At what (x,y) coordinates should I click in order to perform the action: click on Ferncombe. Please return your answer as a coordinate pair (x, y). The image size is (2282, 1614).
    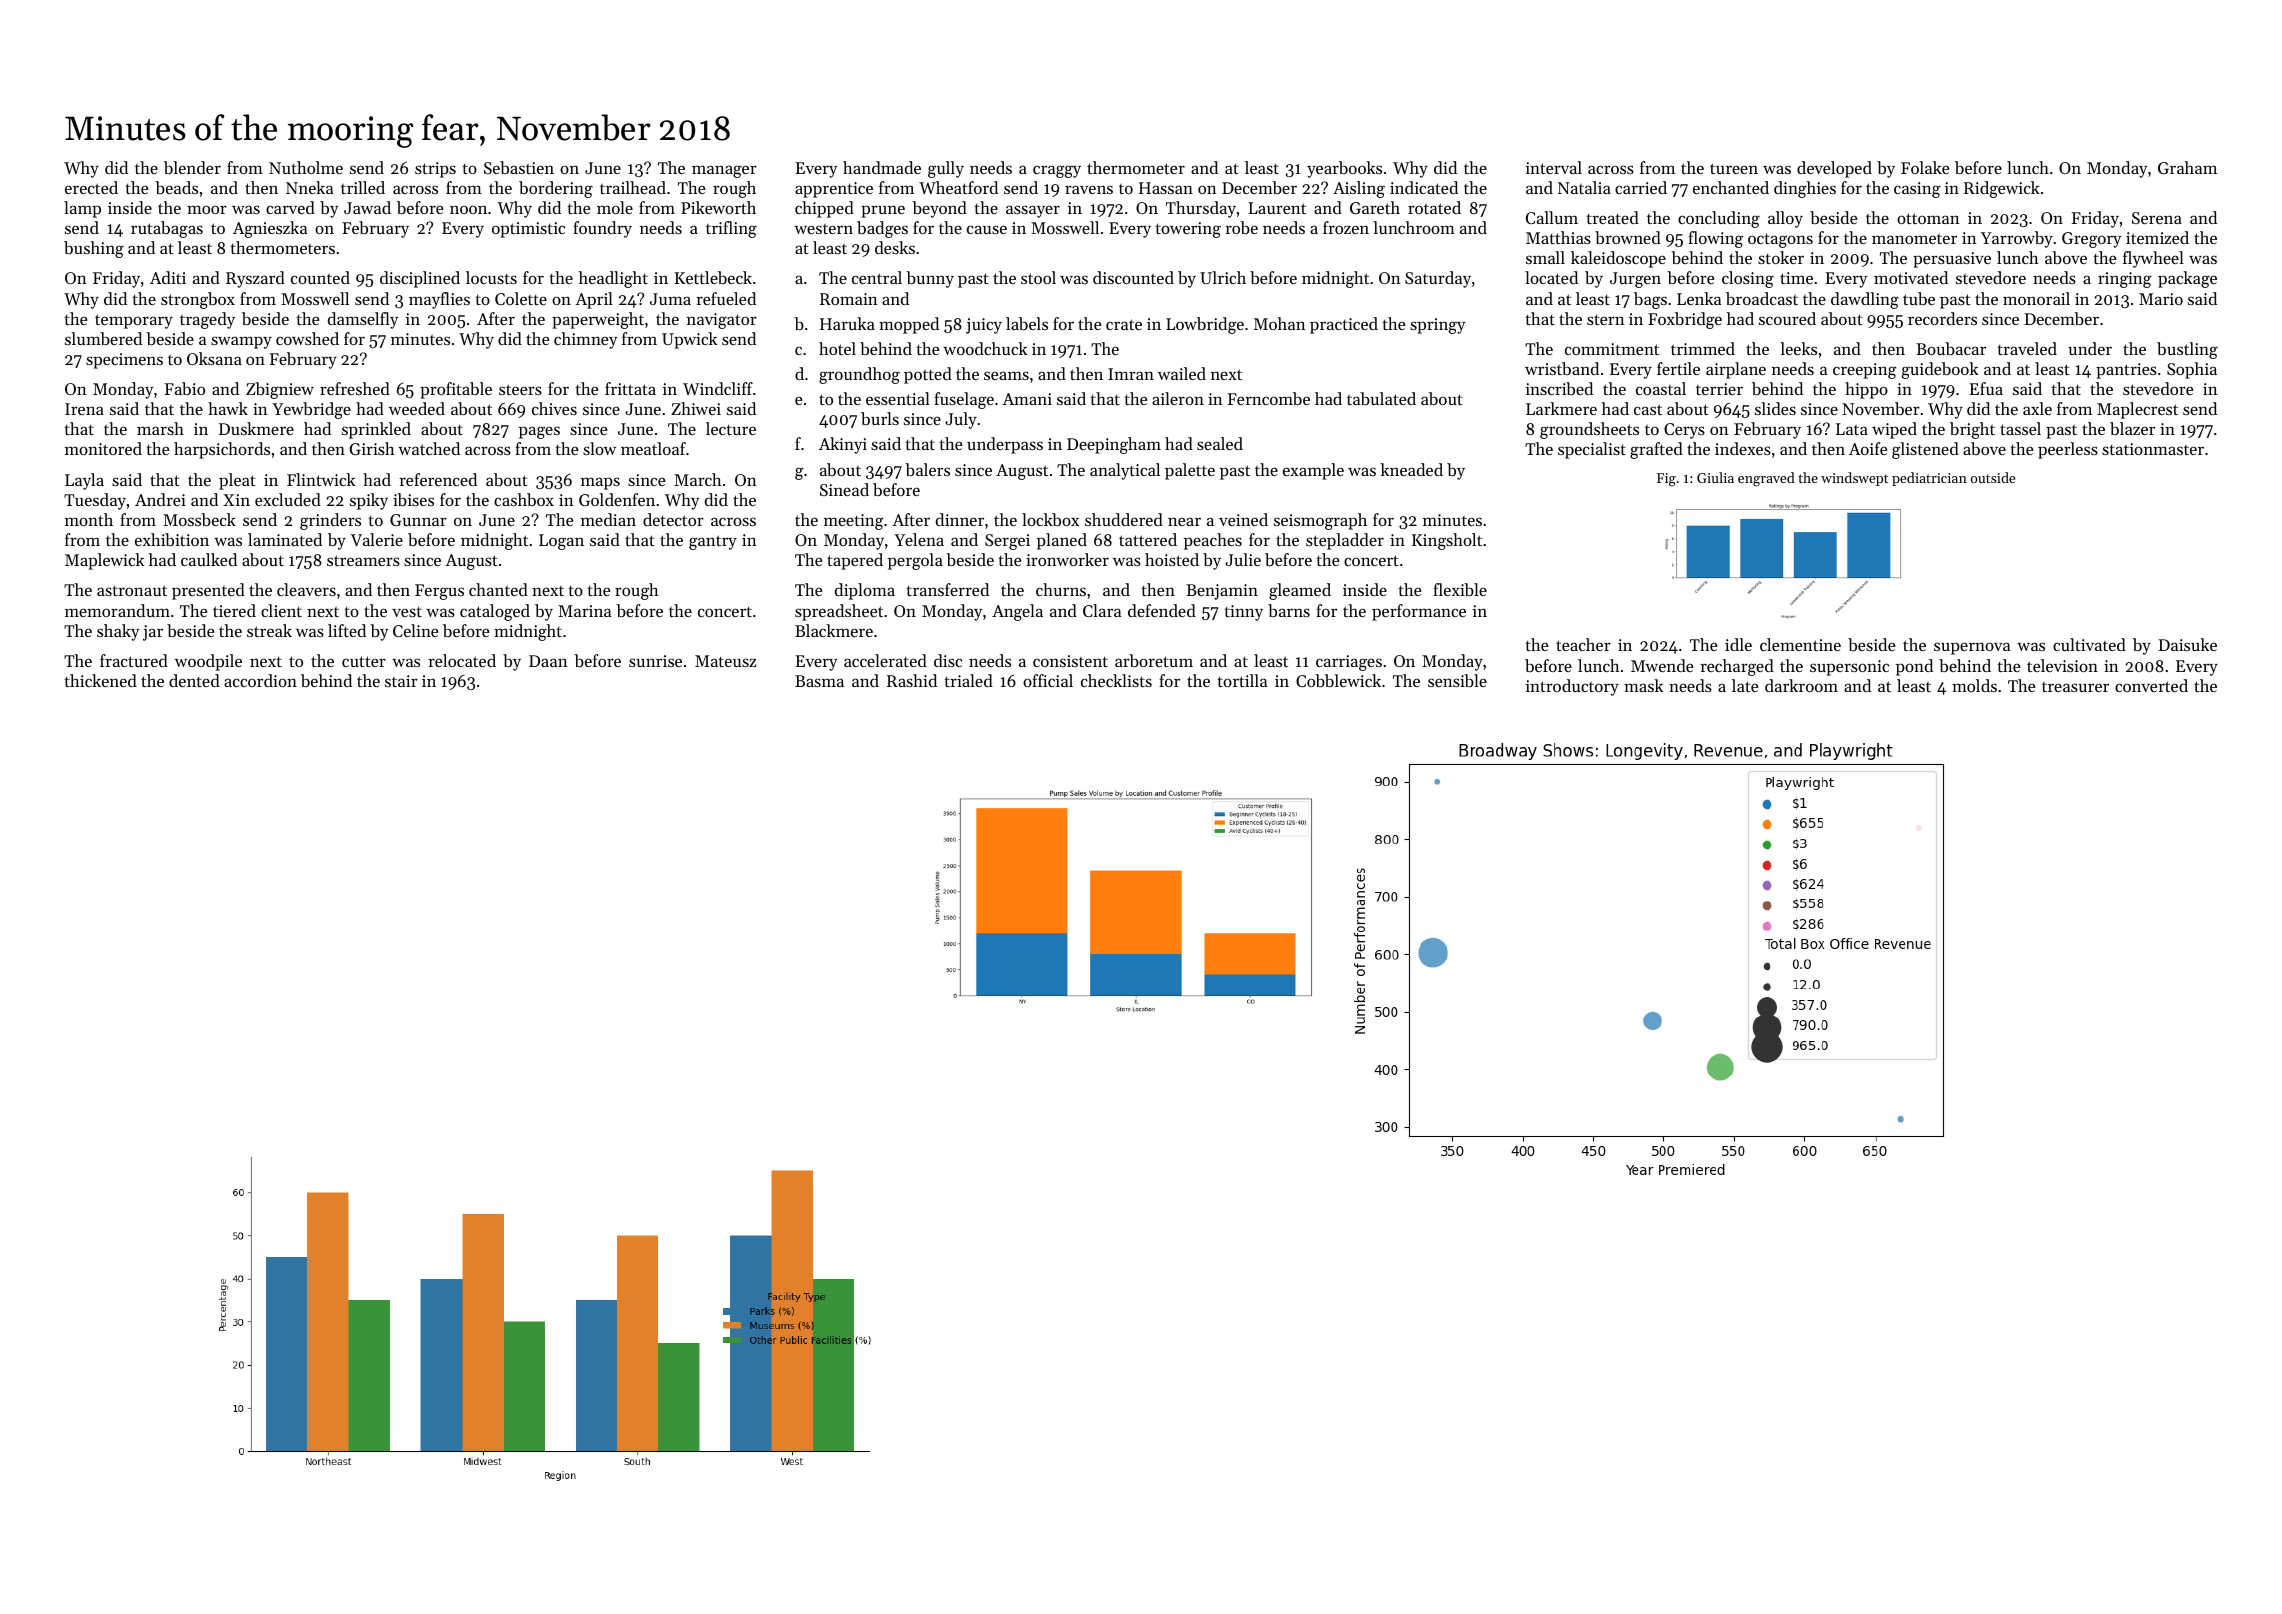
    Looking at the image, I should click on (1268, 398).
